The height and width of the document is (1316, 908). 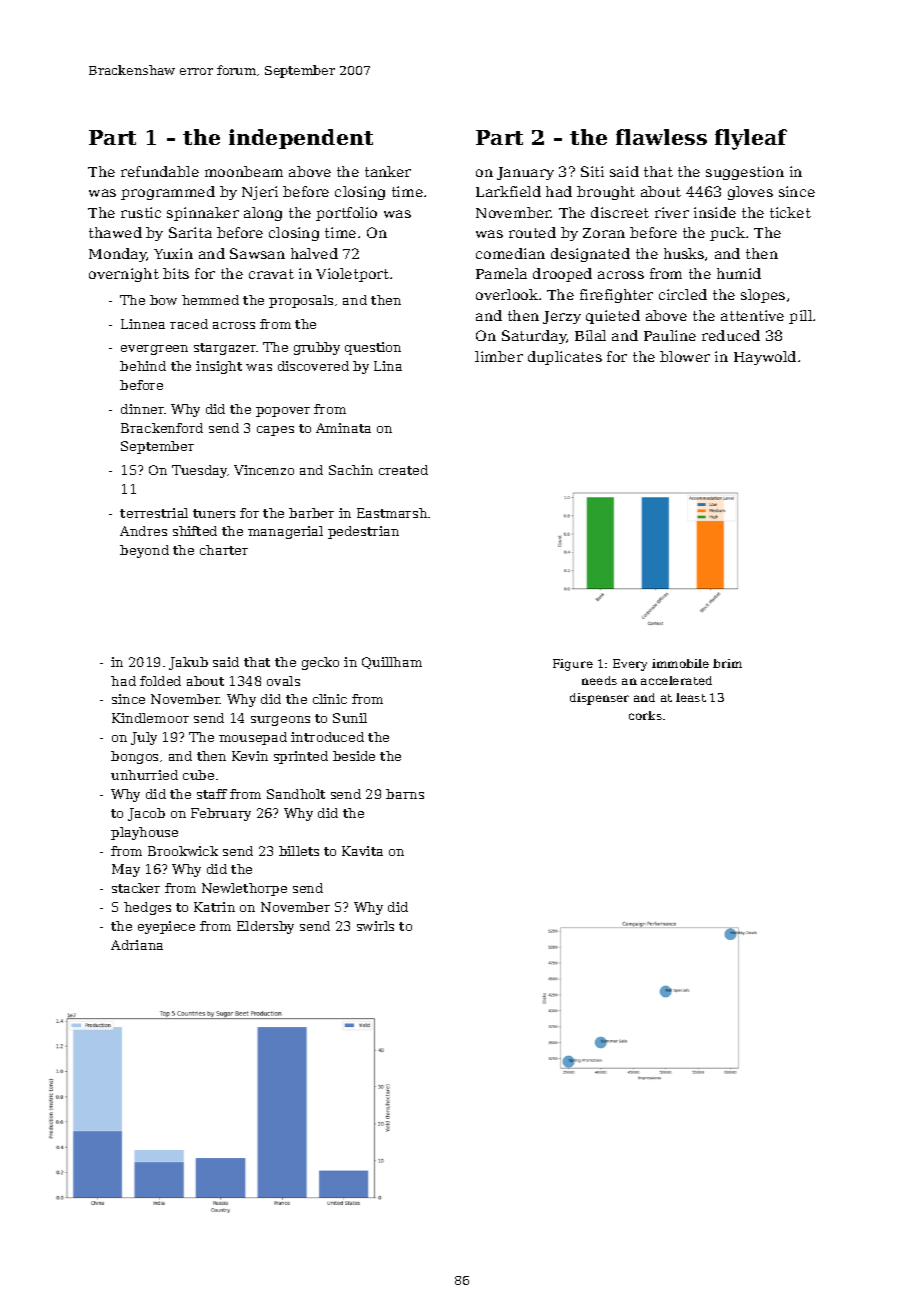 What do you see at coordinates (144, 551) in the document?
I see `beyond` at bounding box center [144, 551].
